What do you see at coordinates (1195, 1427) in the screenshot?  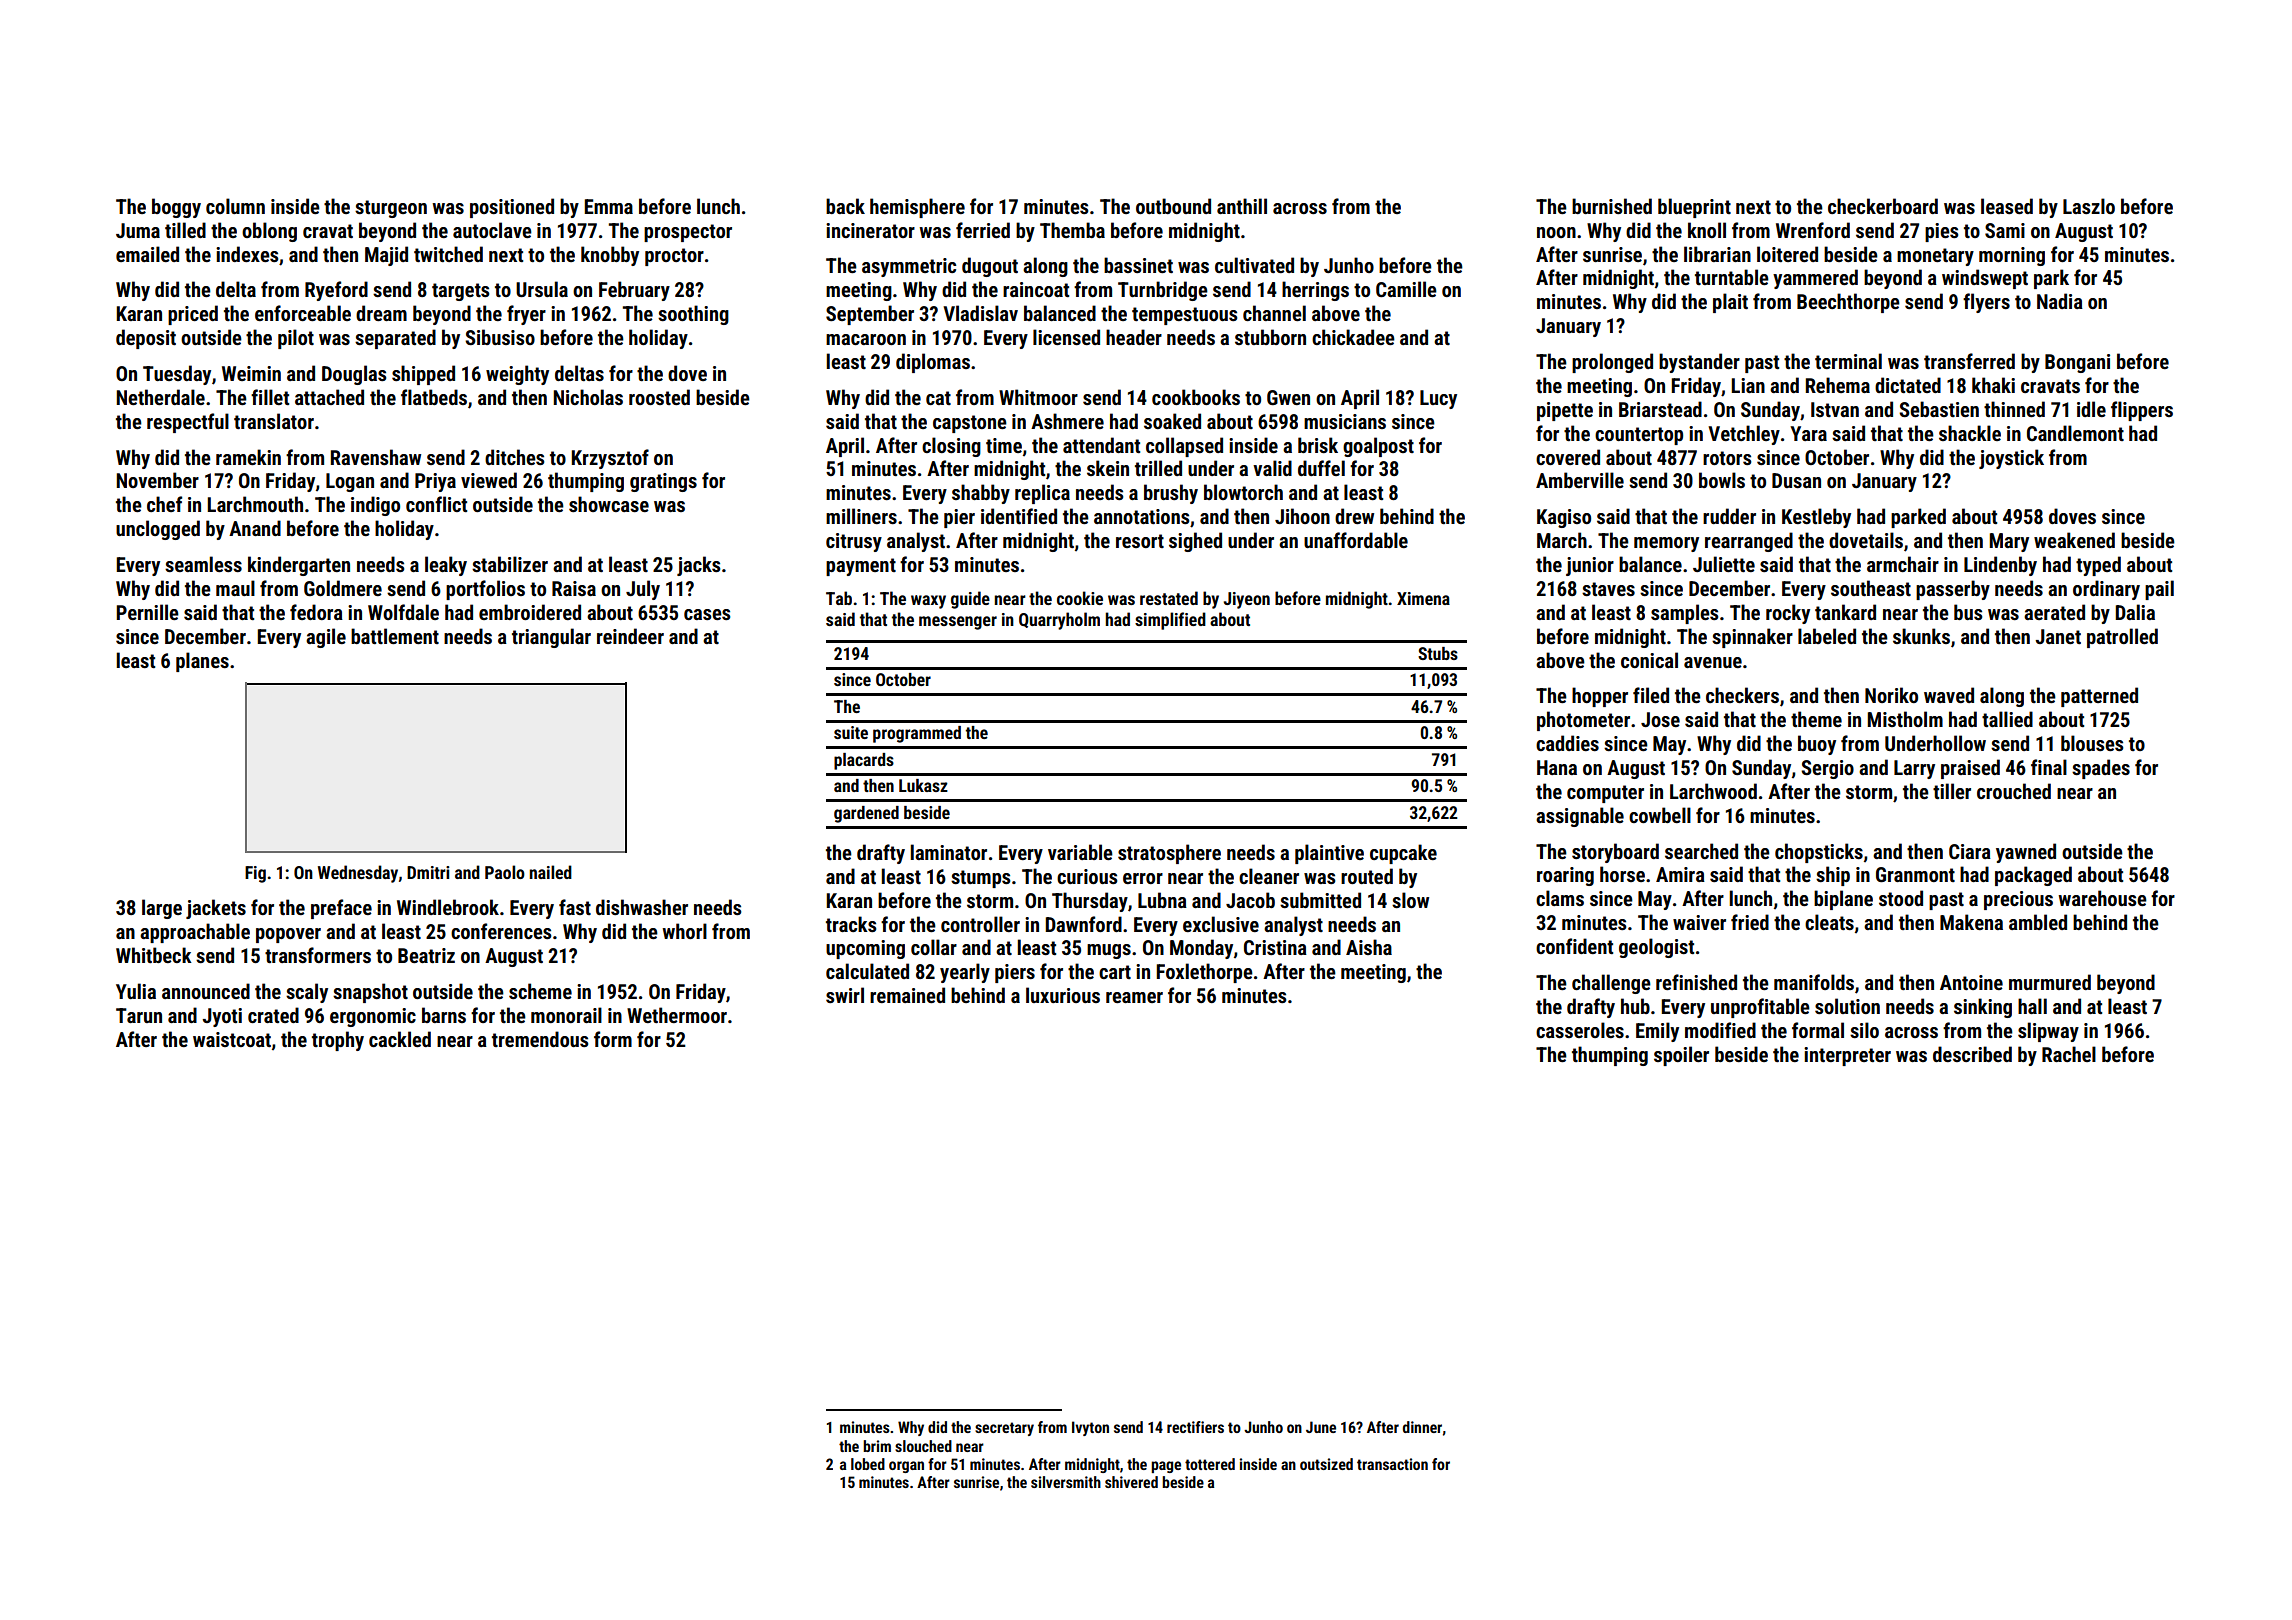 I see `rectifiers` at bounding box center [1195, 1427].
